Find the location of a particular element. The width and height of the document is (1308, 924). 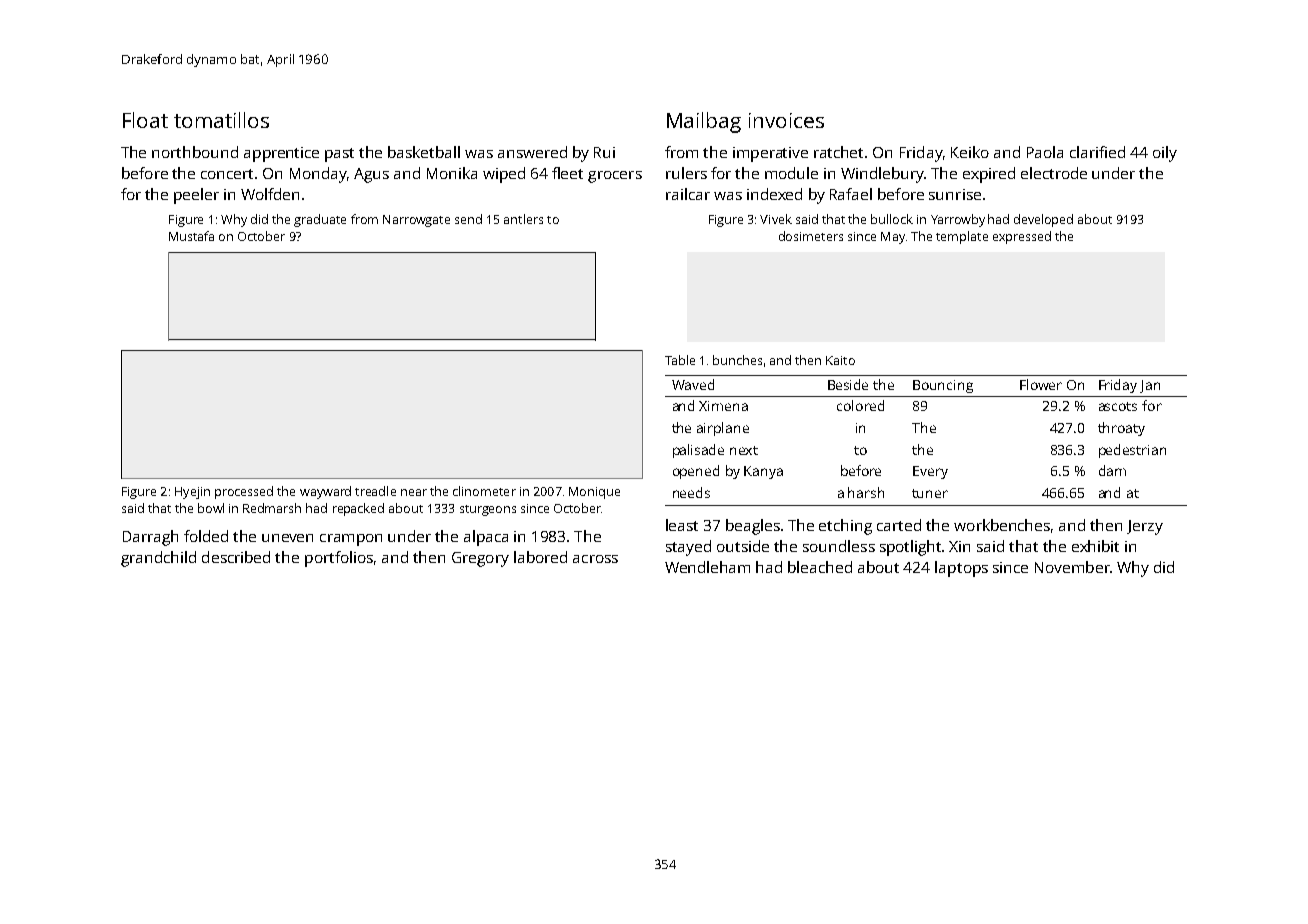

tomatillos is located at coordinates (221, 120).
